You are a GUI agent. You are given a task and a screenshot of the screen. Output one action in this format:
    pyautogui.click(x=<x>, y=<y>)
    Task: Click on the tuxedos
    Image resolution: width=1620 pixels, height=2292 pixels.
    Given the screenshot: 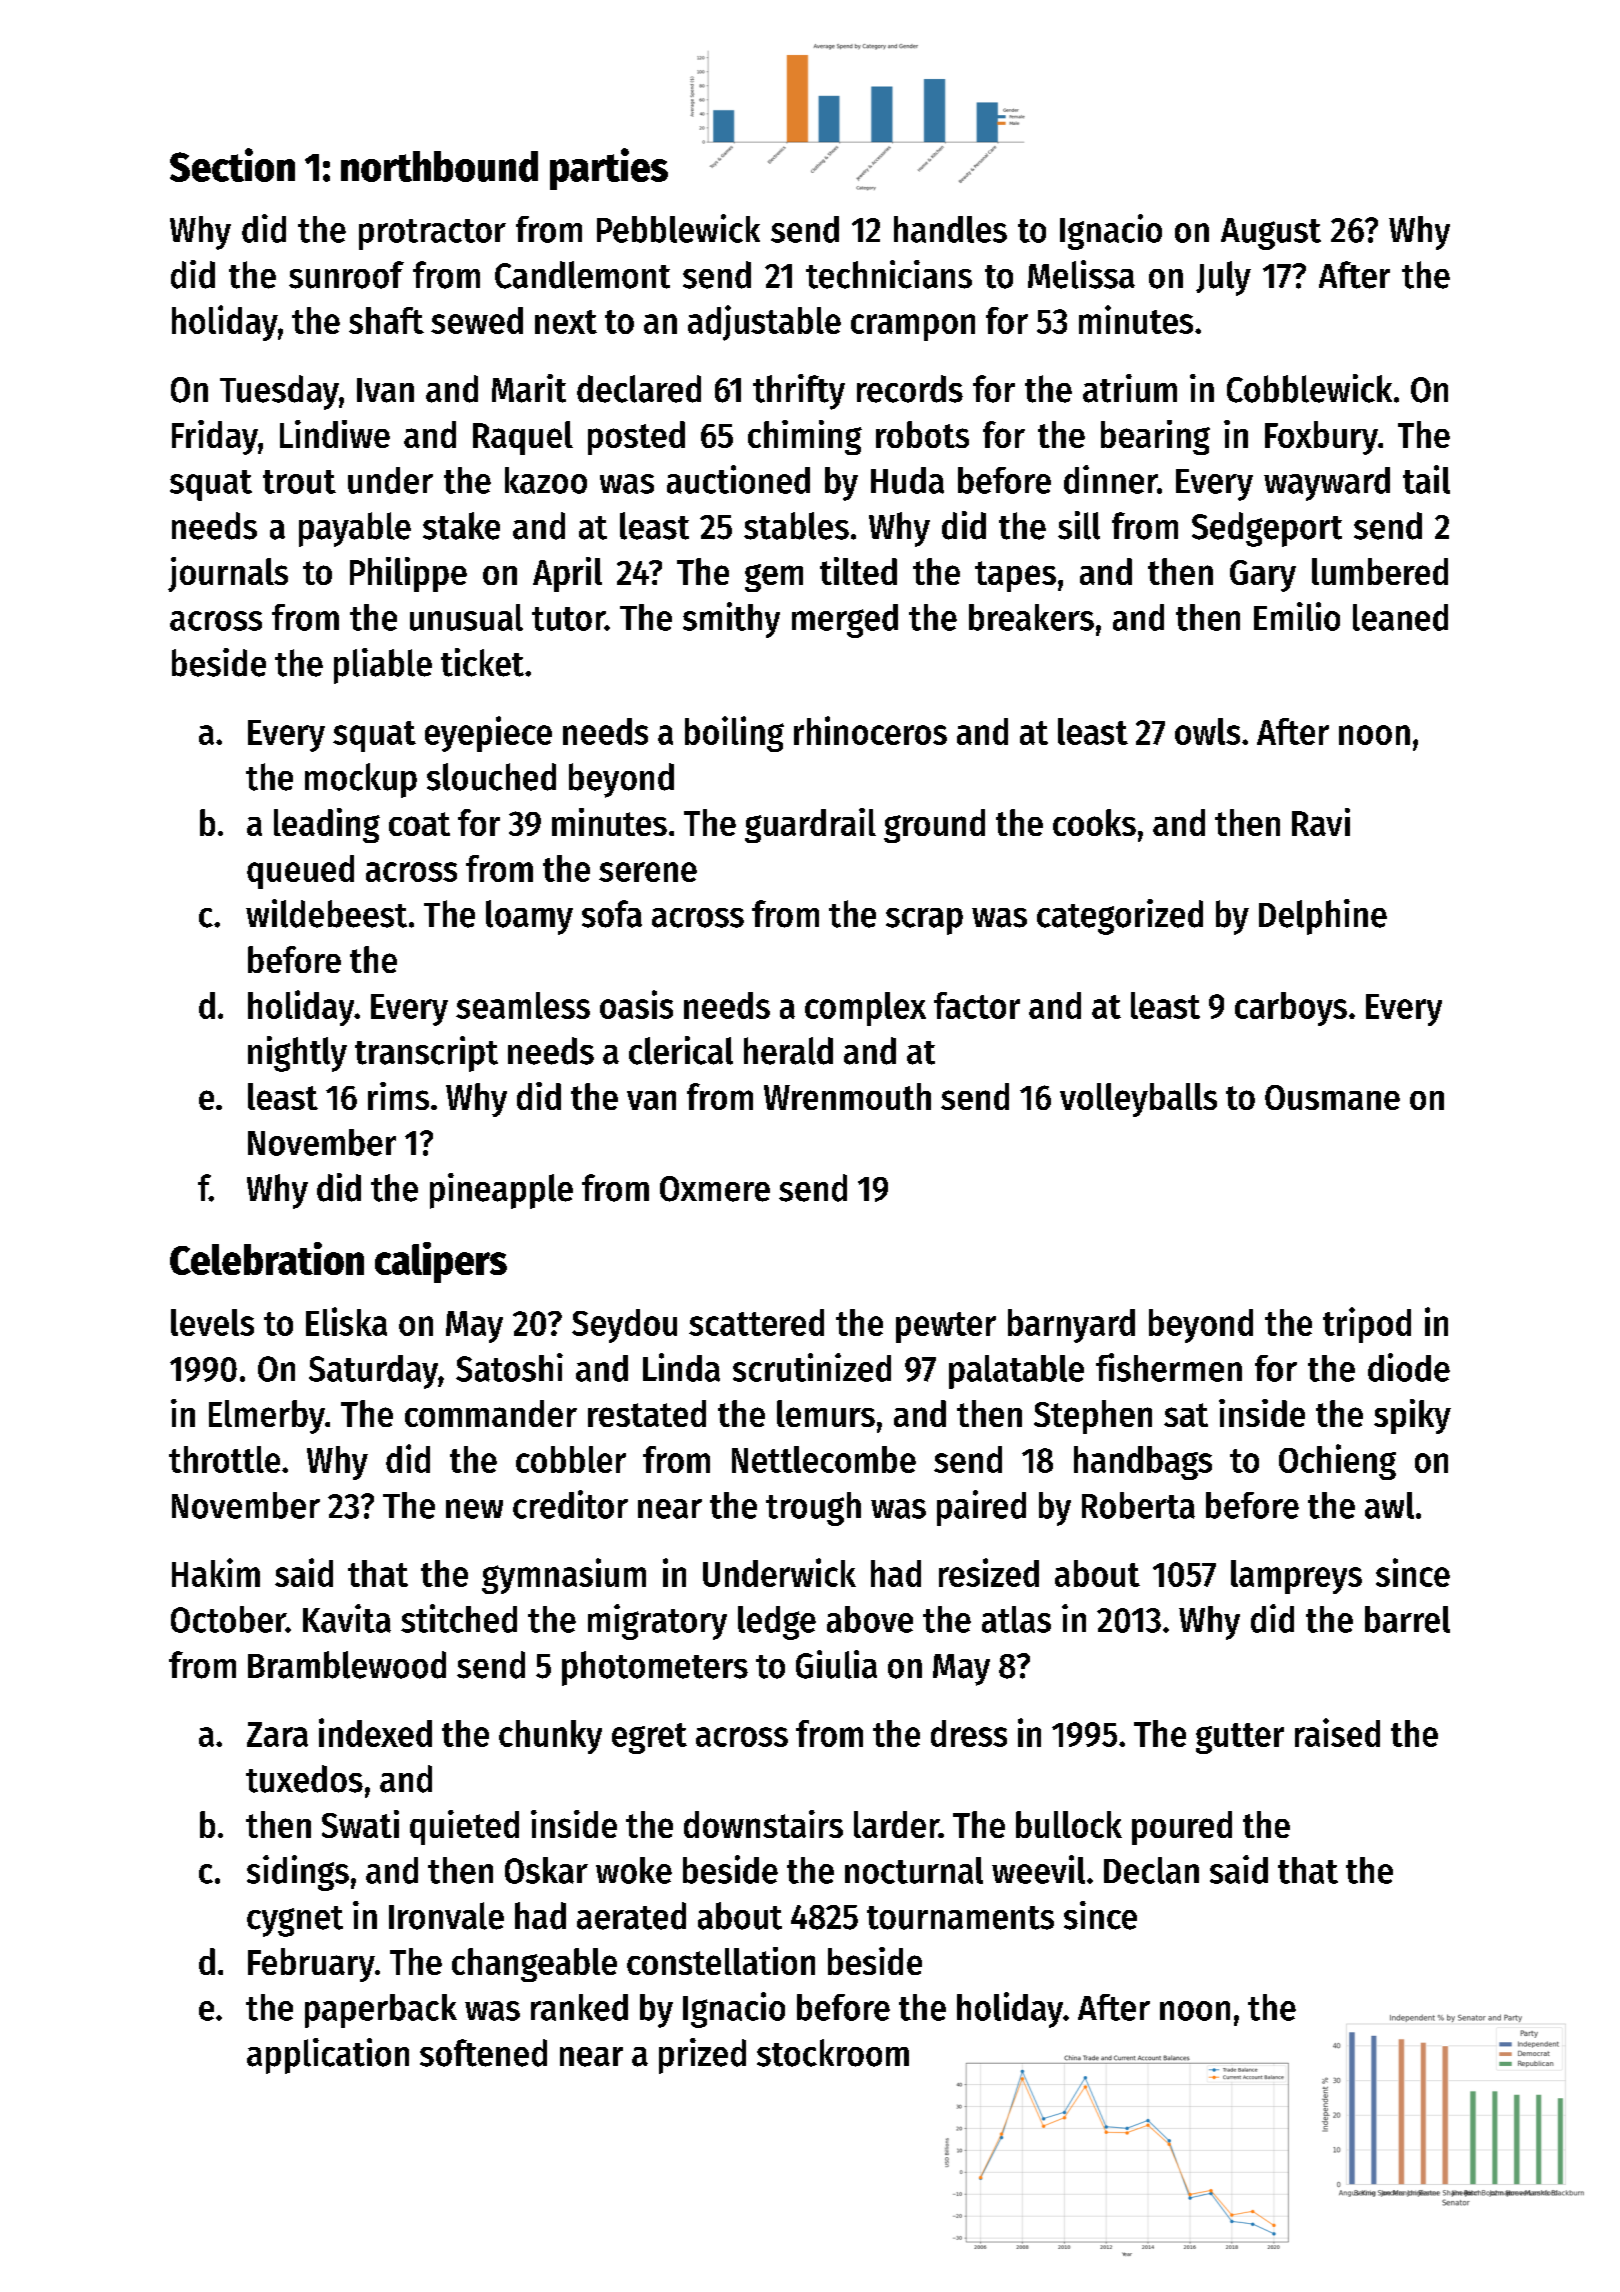 What is the action you would take?
    pyautogui.click(x=304, y=1779)
